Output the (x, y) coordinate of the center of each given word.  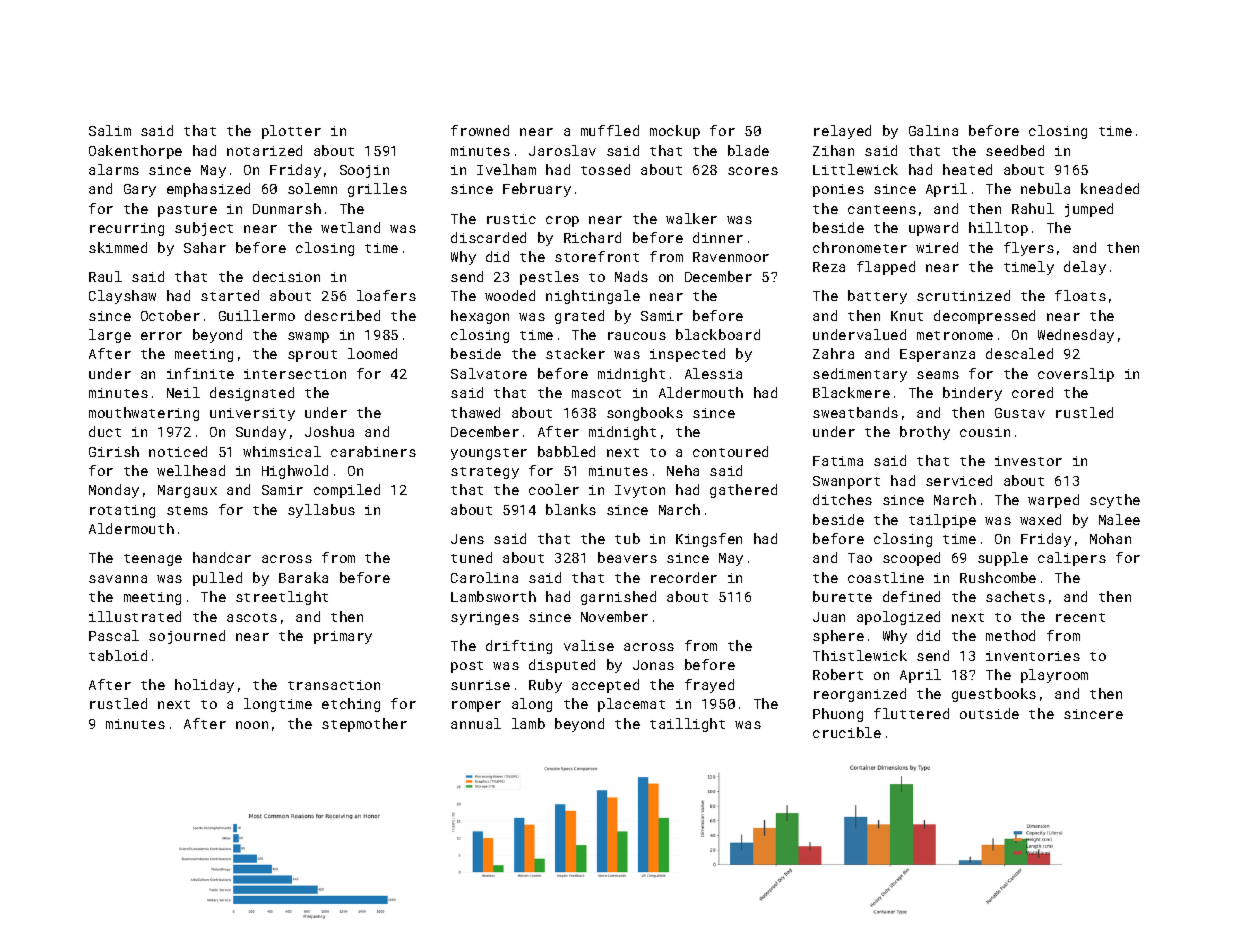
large (110, 336)
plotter (291, 132)
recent (1080, 617)
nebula (1045, 188)
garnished (618, 598)
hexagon (480, 317)
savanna (118, 579)
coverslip (1076, 375)
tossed (605, 169)
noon (252, 725)
